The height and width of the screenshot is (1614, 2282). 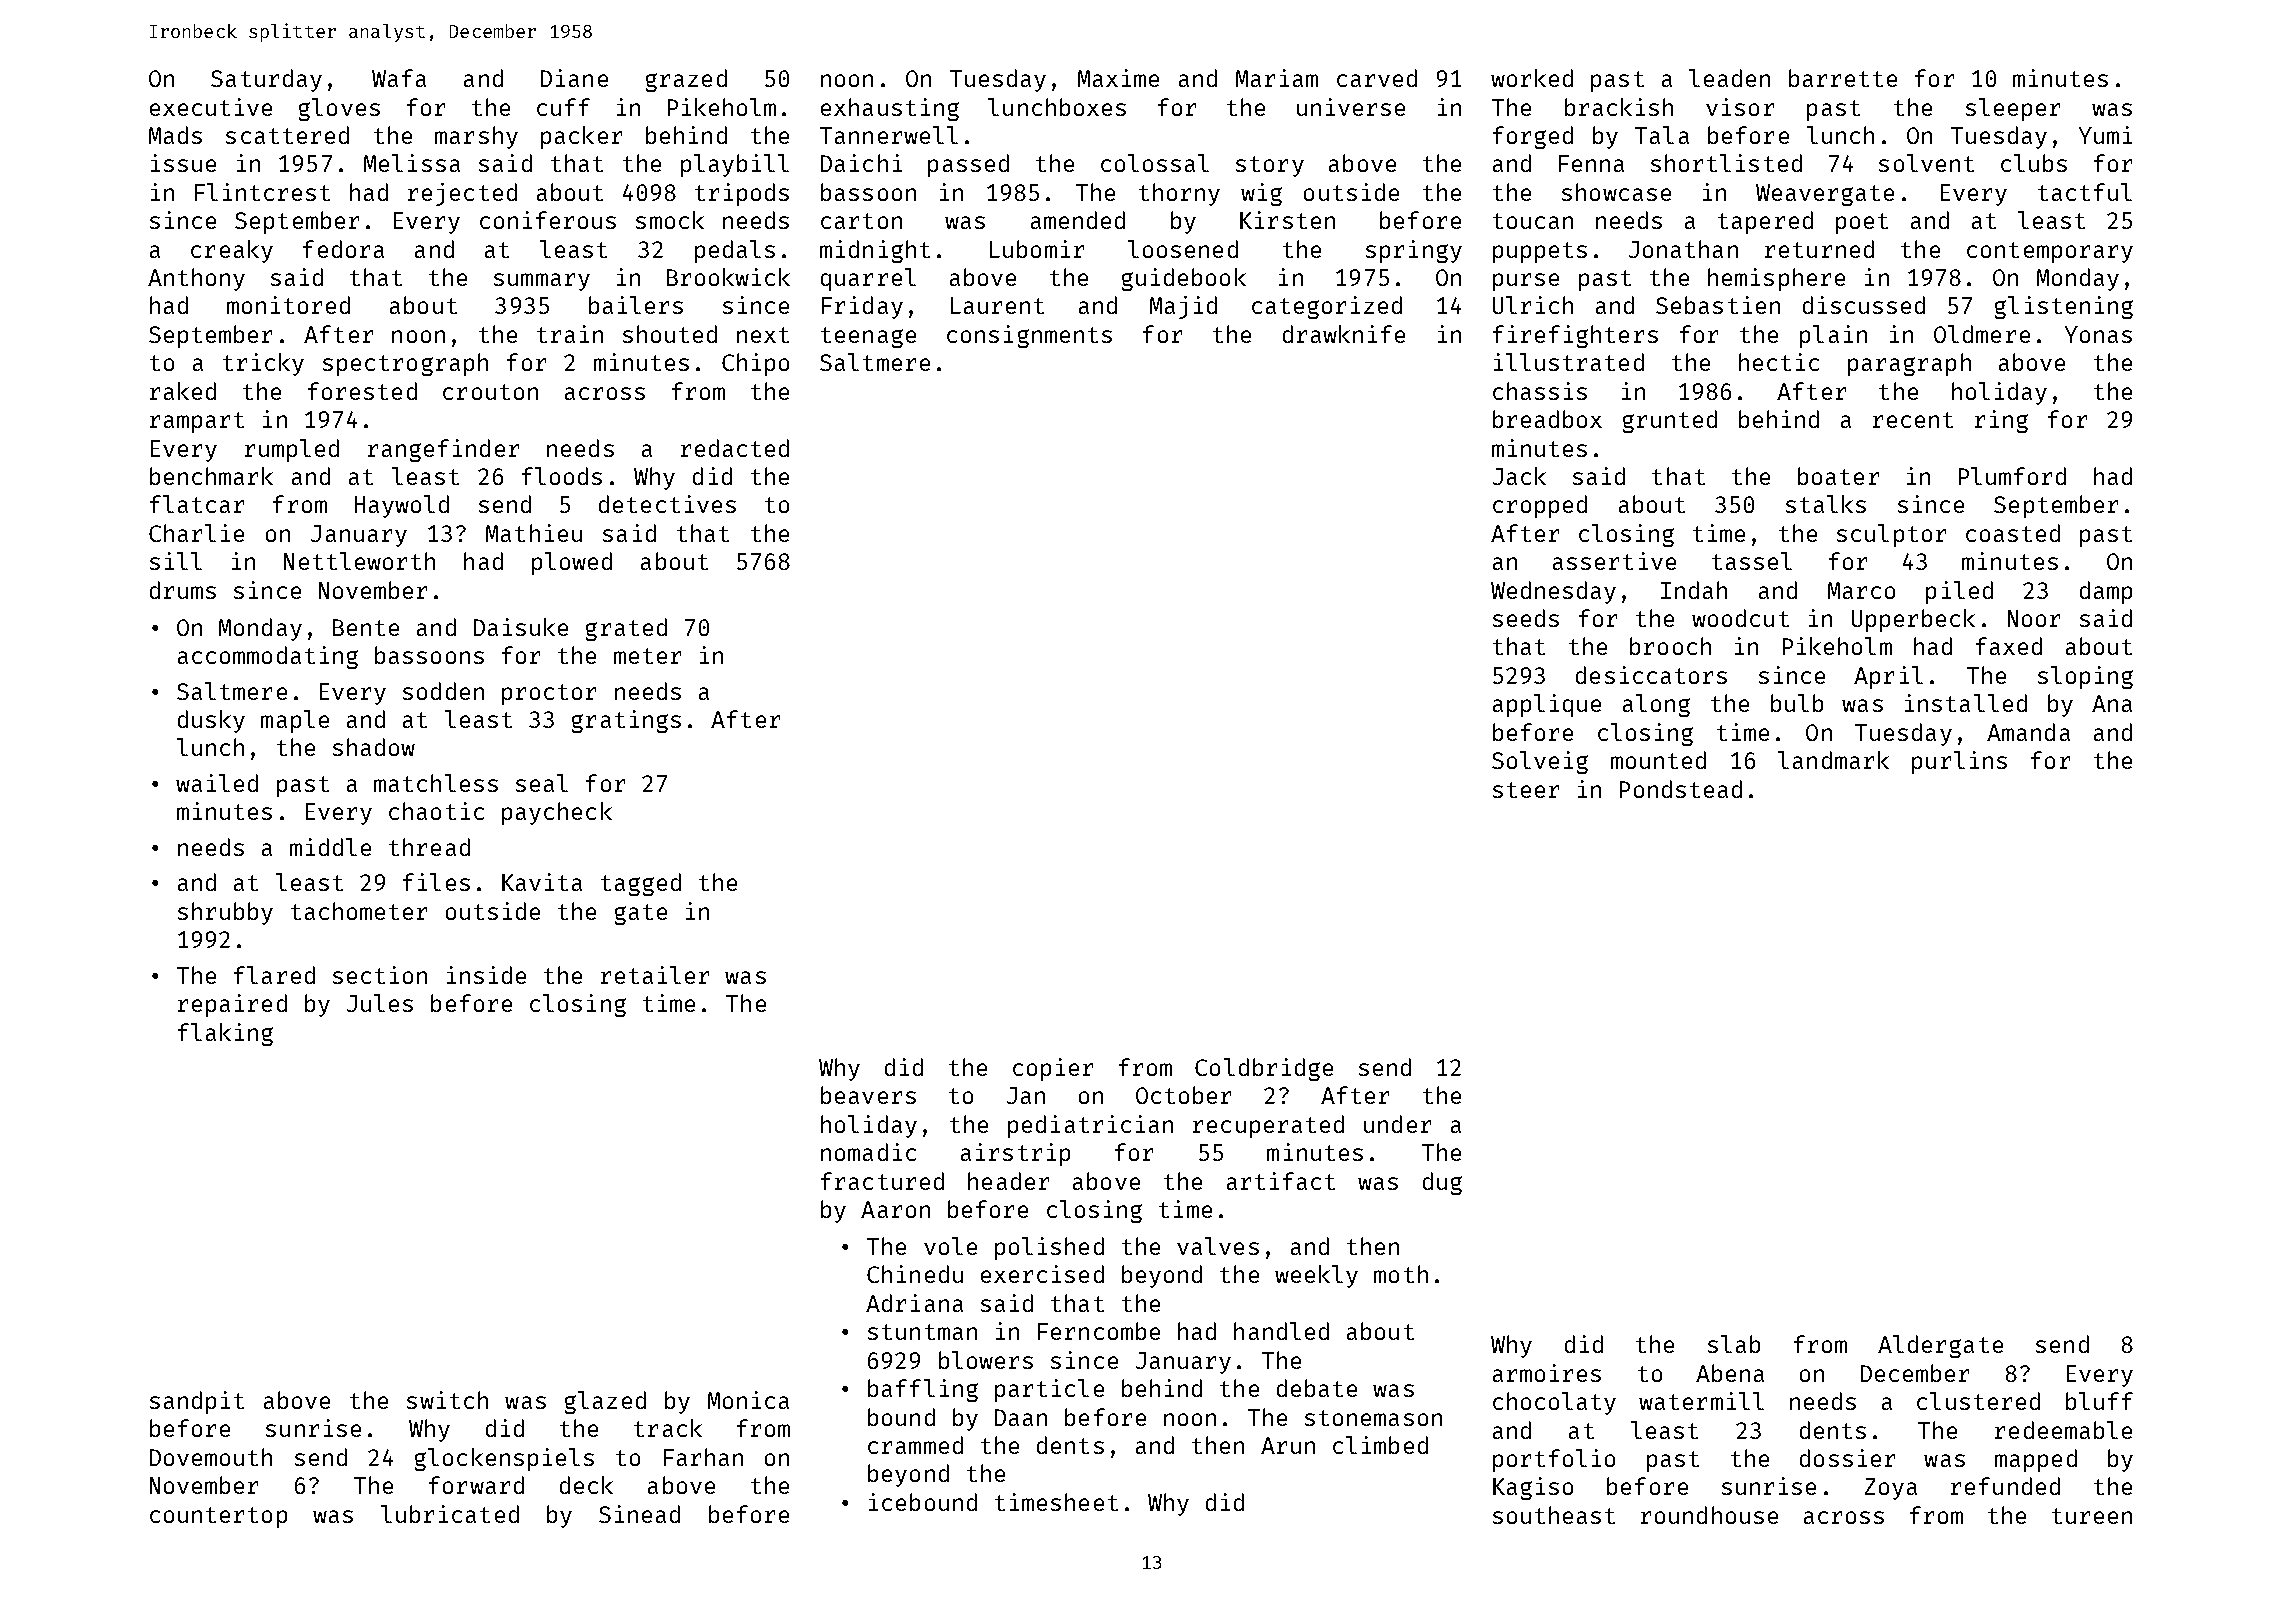 What do you see at coordinates (197, 1402) in the screenshot?
I see `sandpit` at bounding box center [197, 1402].
